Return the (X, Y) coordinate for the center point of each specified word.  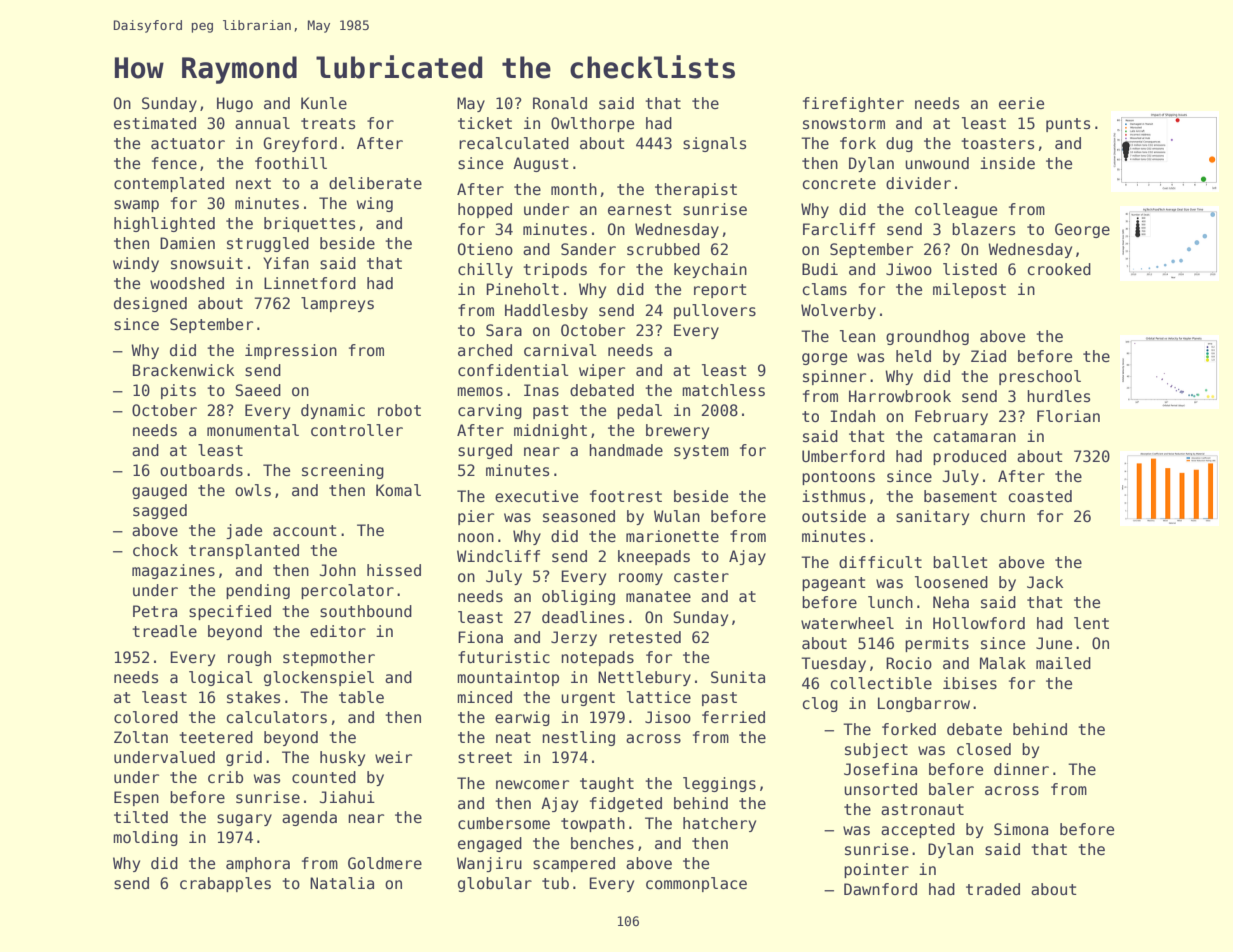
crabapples (225, 884)
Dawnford (880, 889)
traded (993, 889)
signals (714, 144)
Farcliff (839, 229)
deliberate (375, 183)
